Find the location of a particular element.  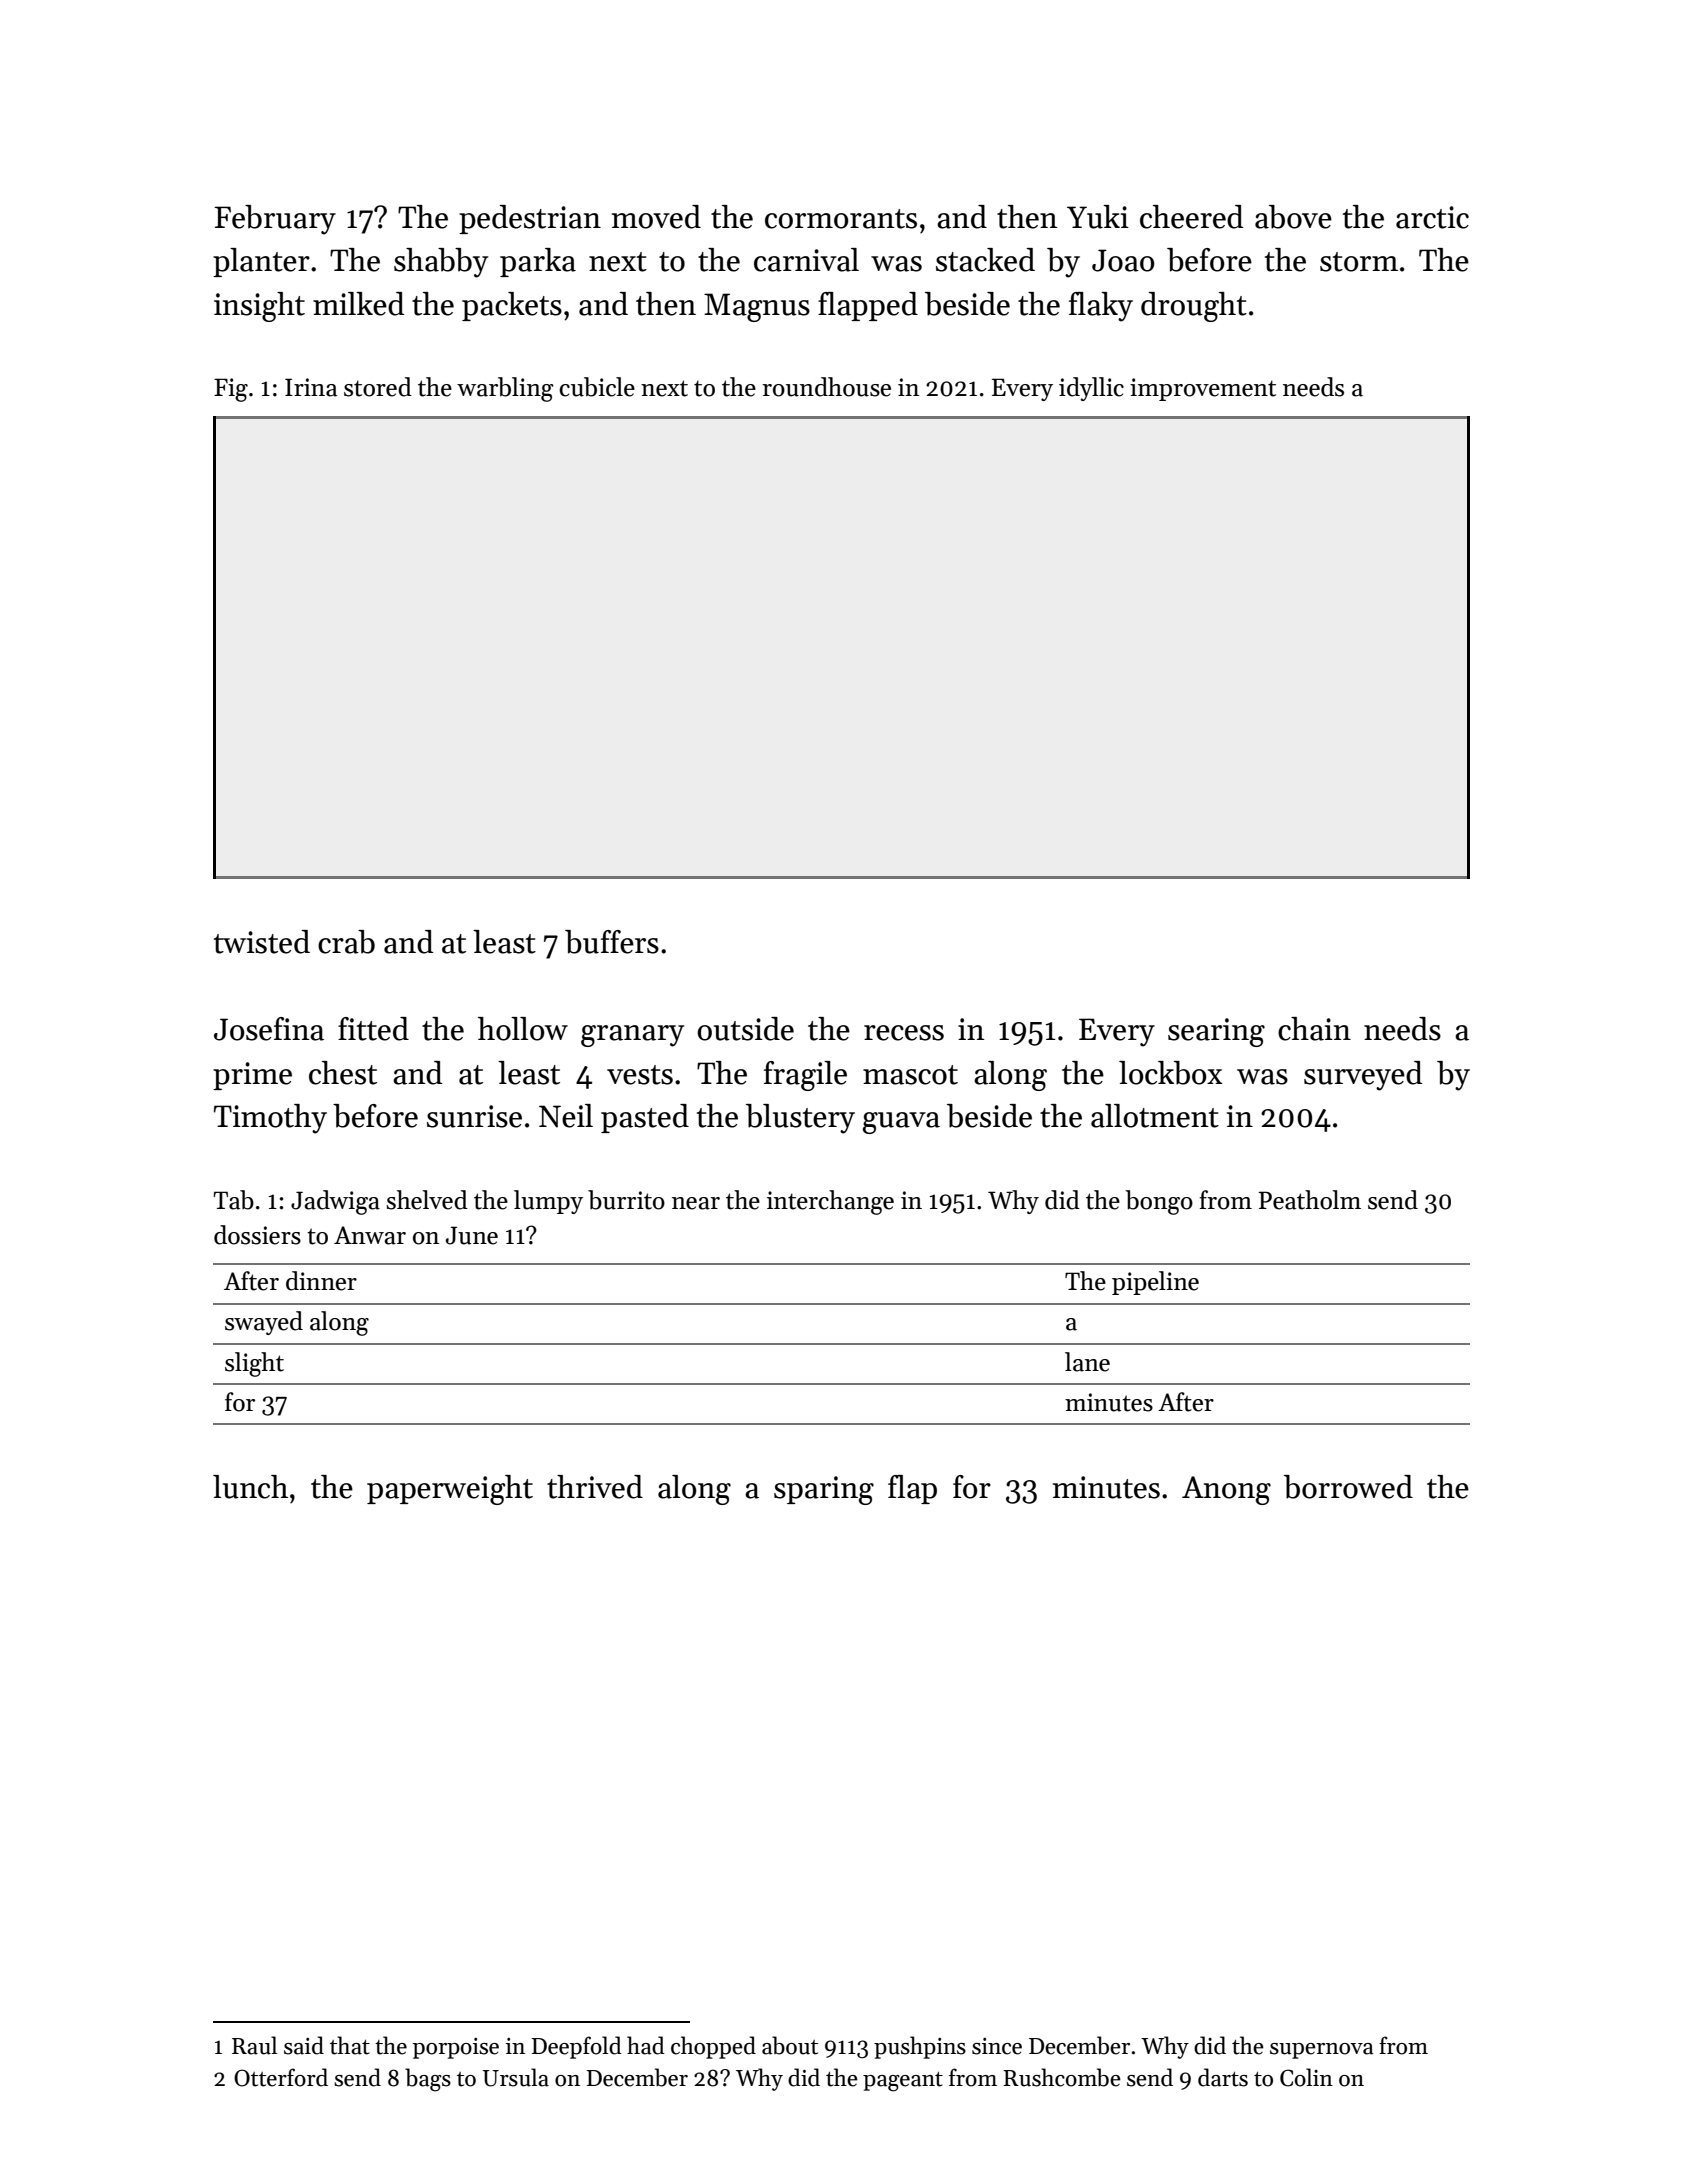

sparing is located at coordinates (824, 1490).
